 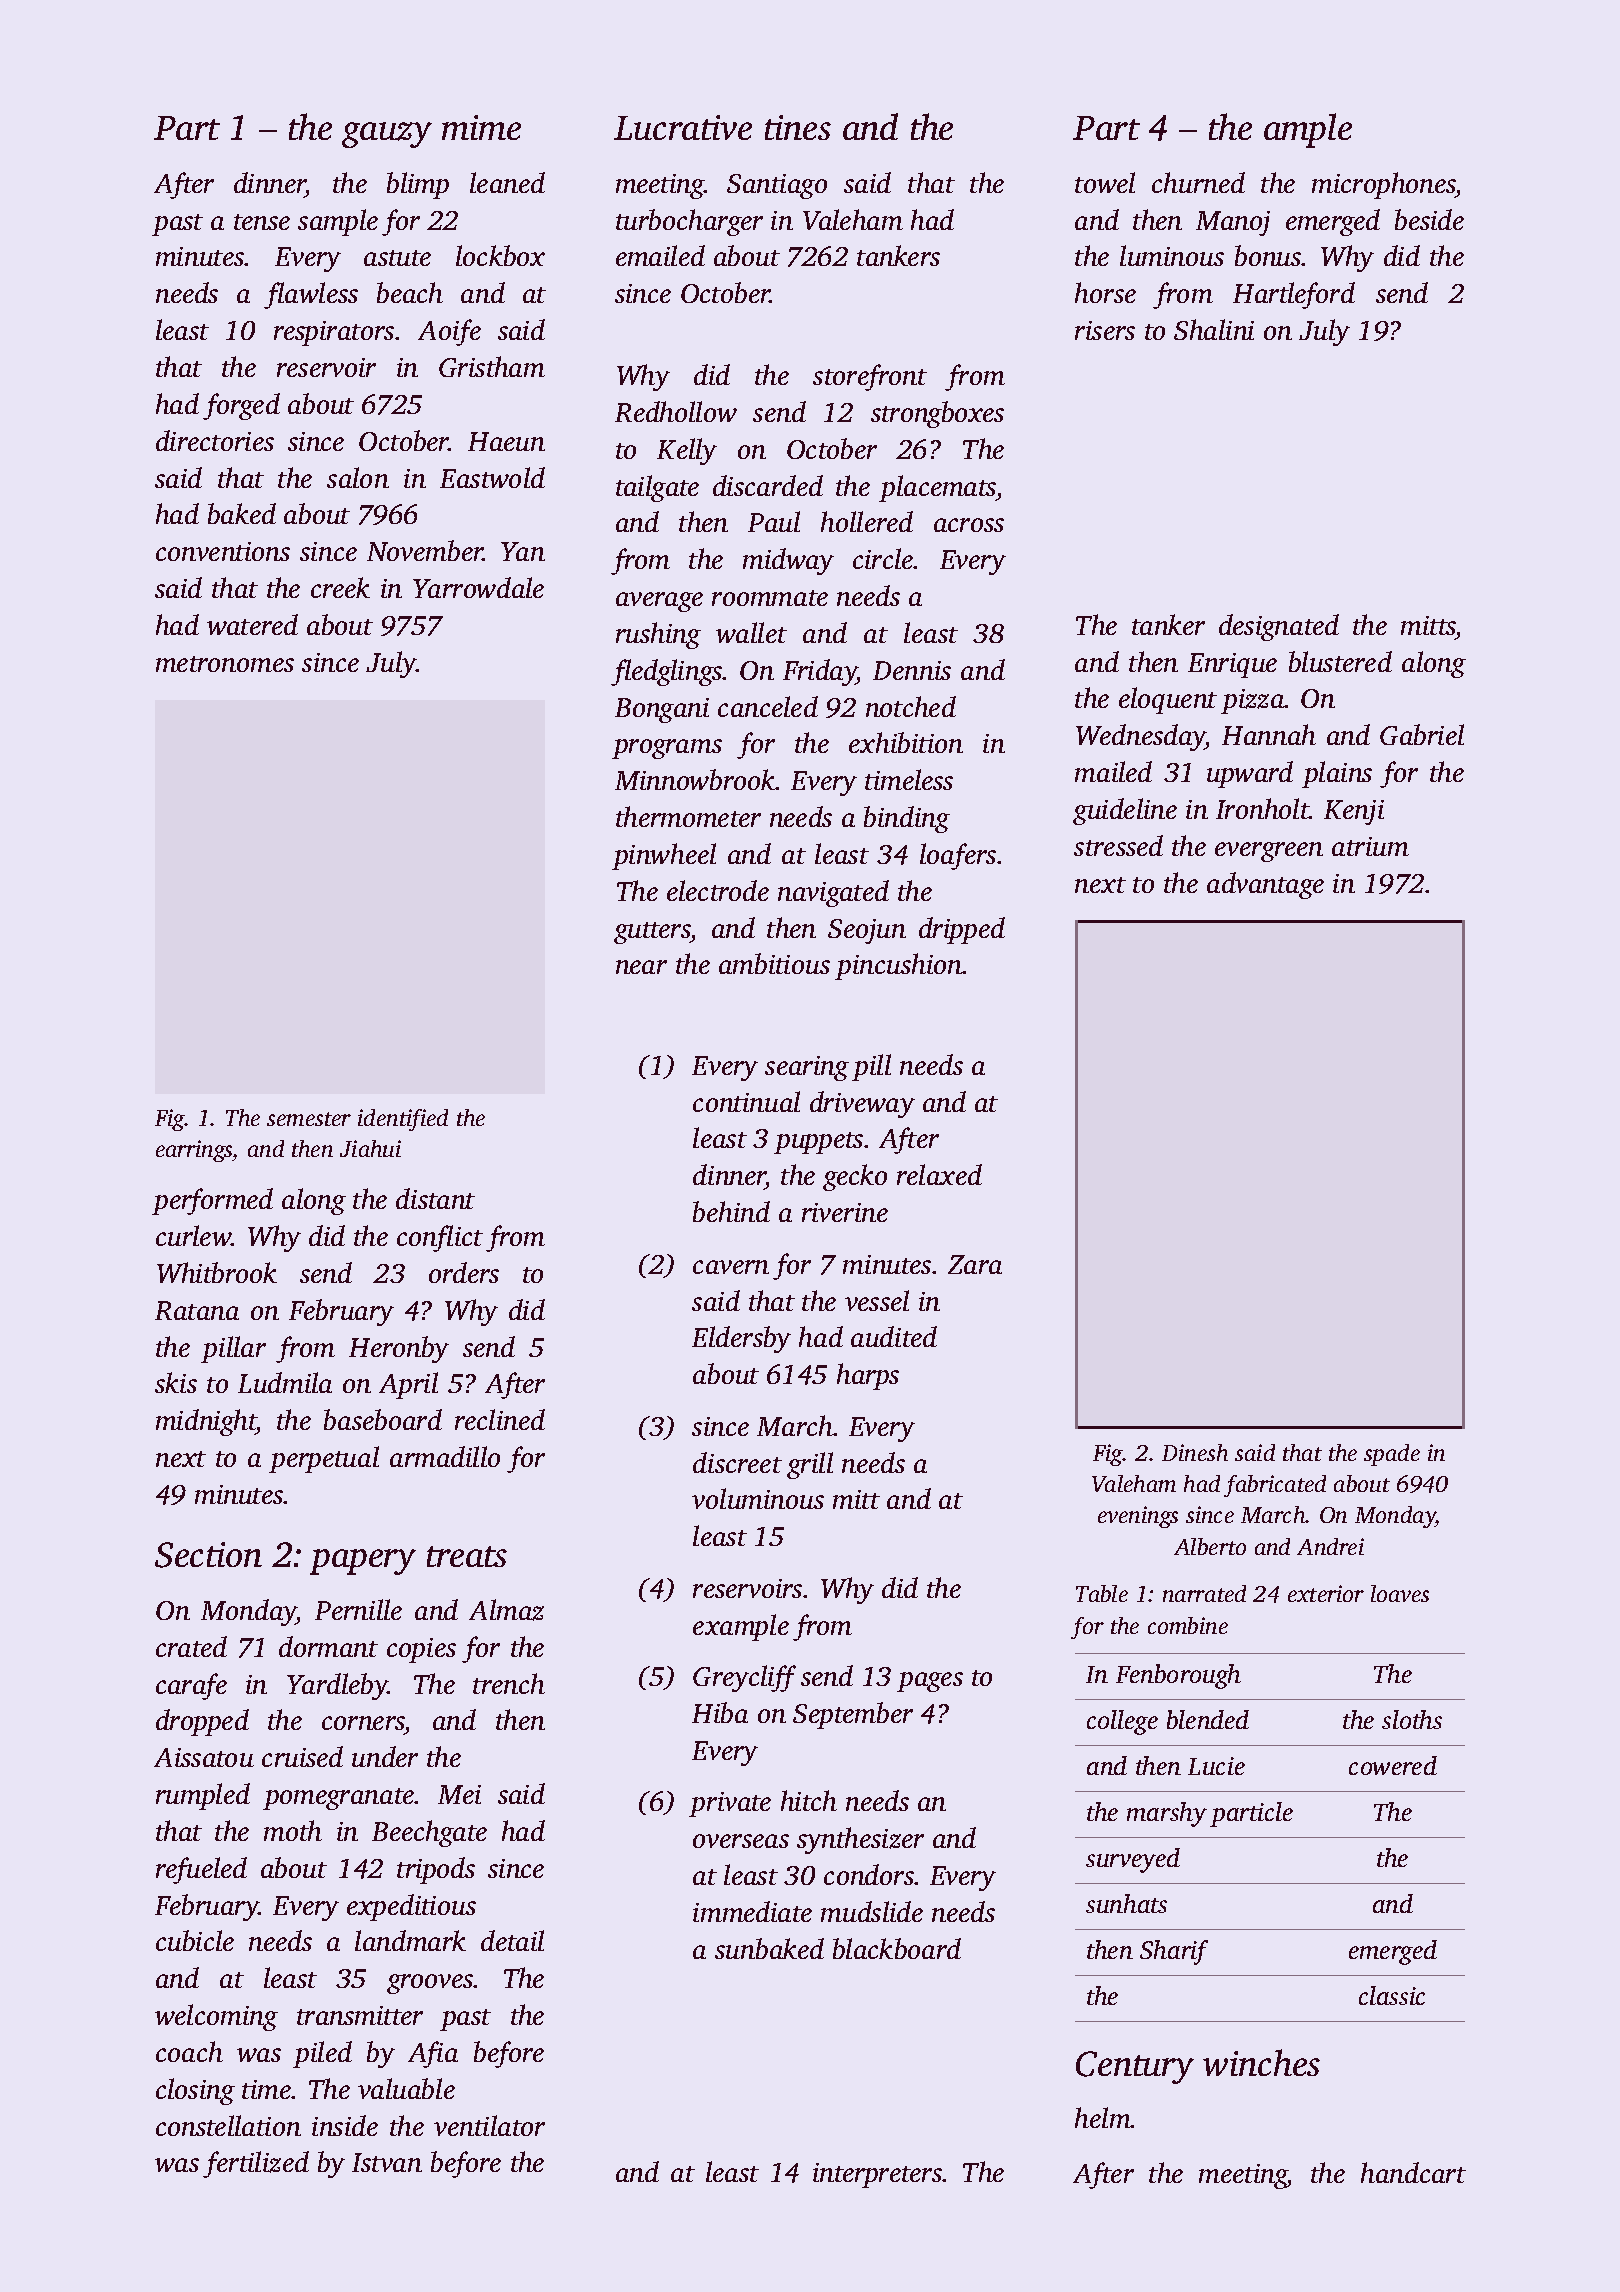 What do you see at coordinates (774, 963) in the screenshot?
I see `ambitious` at bounding box center [774, 963].
